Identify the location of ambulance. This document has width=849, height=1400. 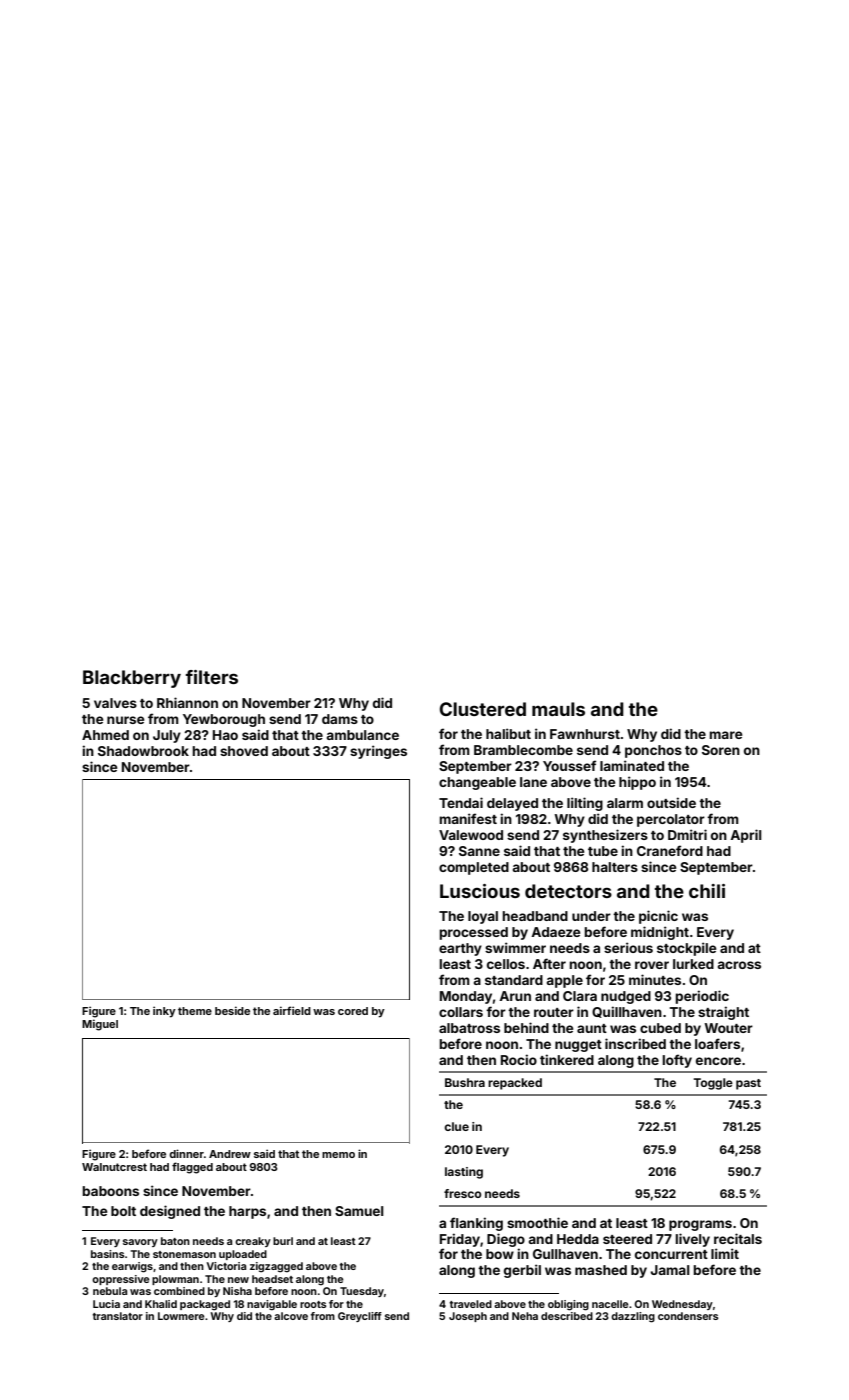
(362, 735).
